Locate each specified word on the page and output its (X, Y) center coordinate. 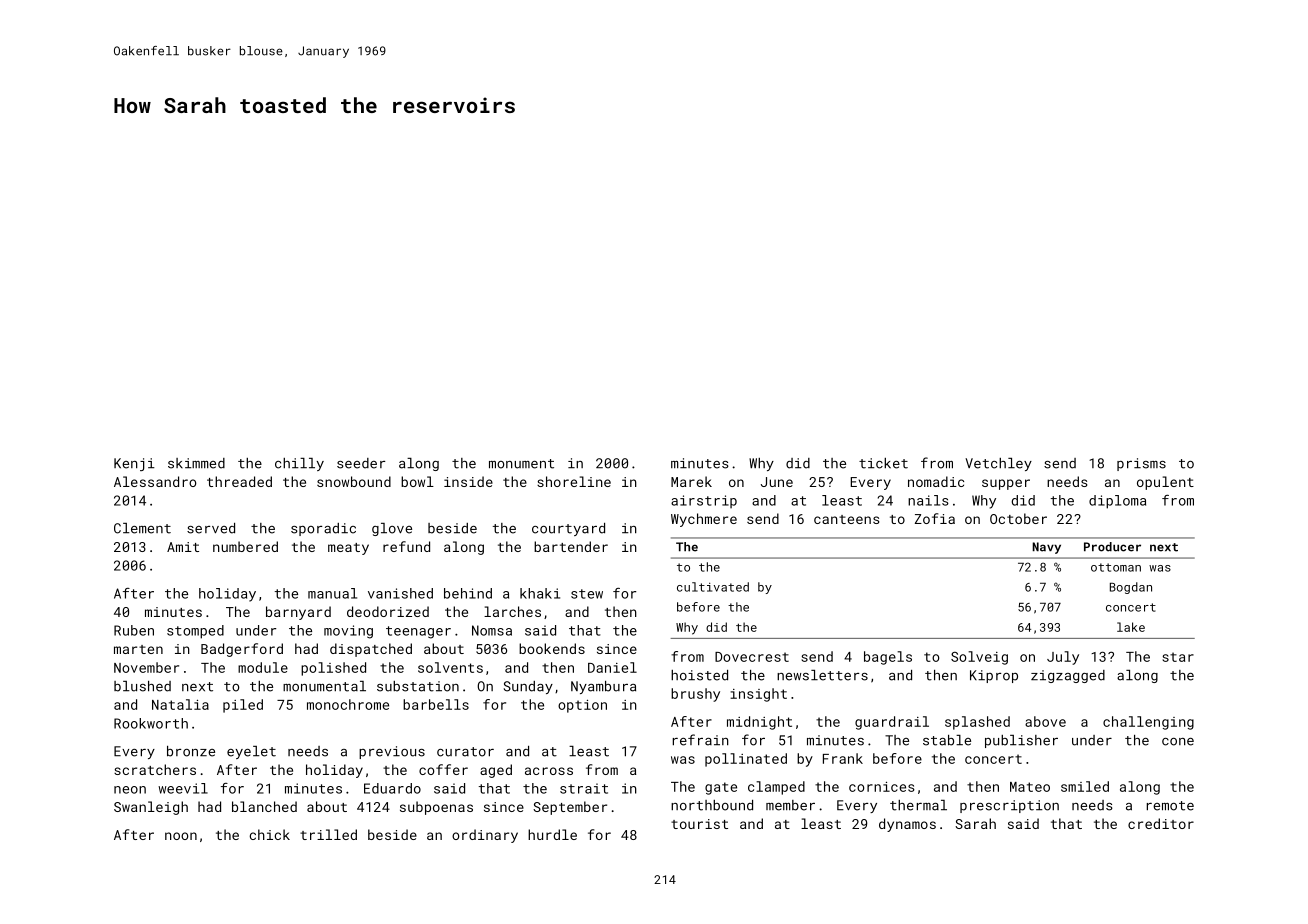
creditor (1161, 823)
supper (1006, 484)
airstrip (704, 501)
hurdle (552, 834)
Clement (142, 528)
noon (181, 836)
